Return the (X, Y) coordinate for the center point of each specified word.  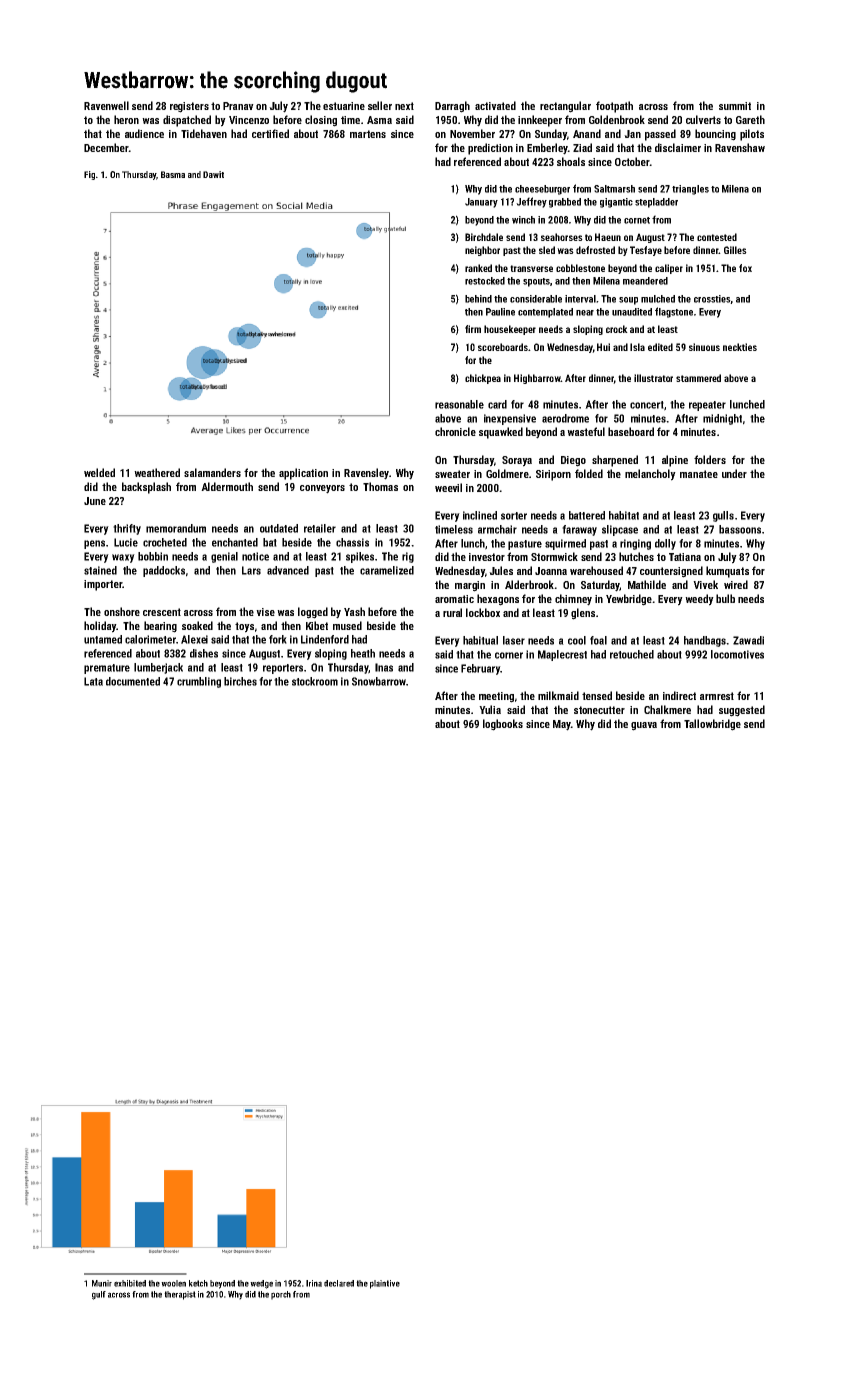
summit (735, 106)
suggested (742, 711)
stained (100, 570)
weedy (699, 600)
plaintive (385, 1284)
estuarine (344, 106)
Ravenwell (106, 105)
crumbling (199, 682)
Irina (314, 1283)
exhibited (130, 1283)
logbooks (503, 725)
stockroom (315, 681)
